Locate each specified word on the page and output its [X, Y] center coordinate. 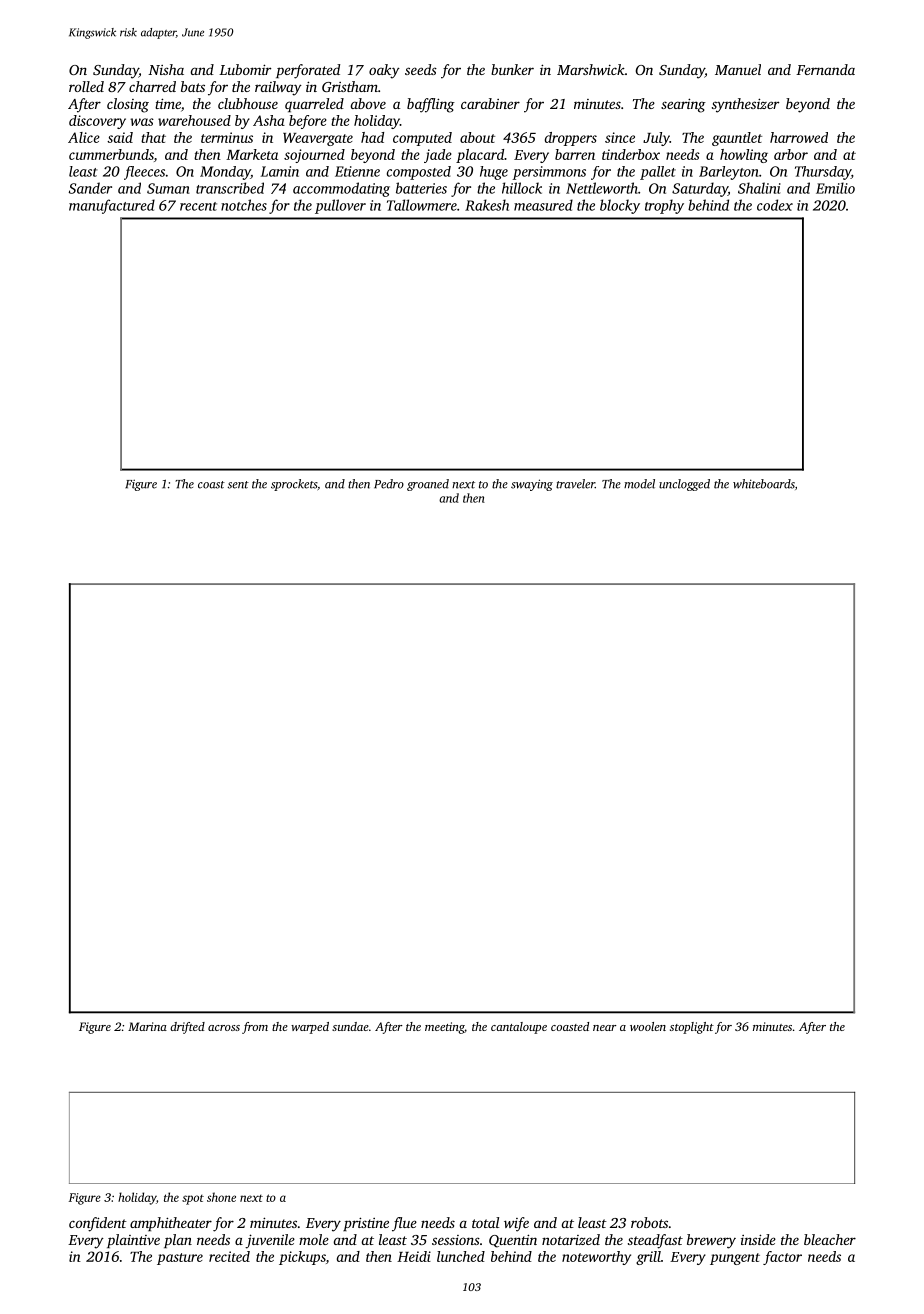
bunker [512, 69]
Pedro [389, 484]
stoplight [692, 1028]
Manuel [738, 69]
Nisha [166, 69]
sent [238, 485]
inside [758, 1239]
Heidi [414, 1256]
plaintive [133, 1241]
